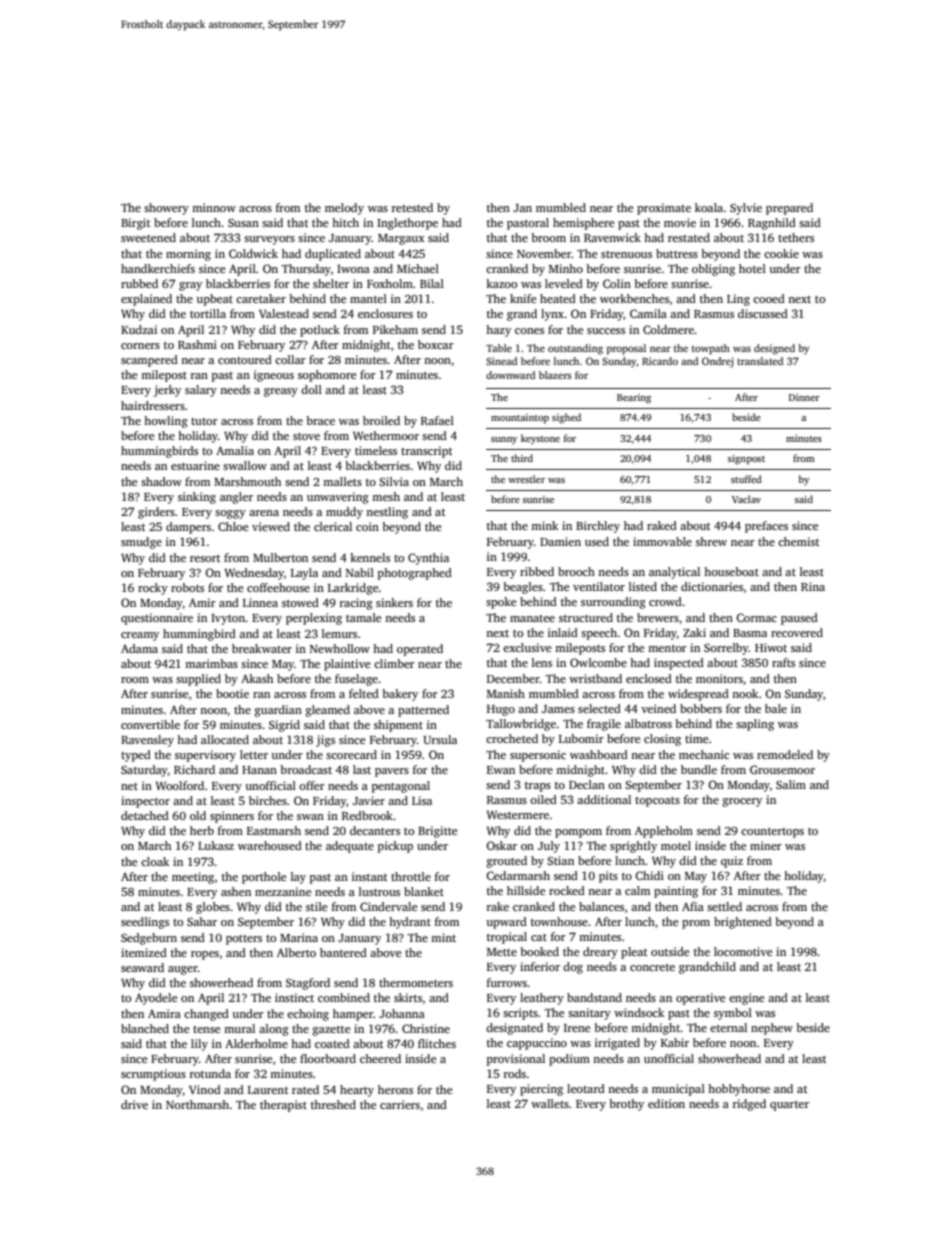  What do you see at coordinates (634, 399) in the document?
I see `Bearing` at bounding box center [634, 399].
